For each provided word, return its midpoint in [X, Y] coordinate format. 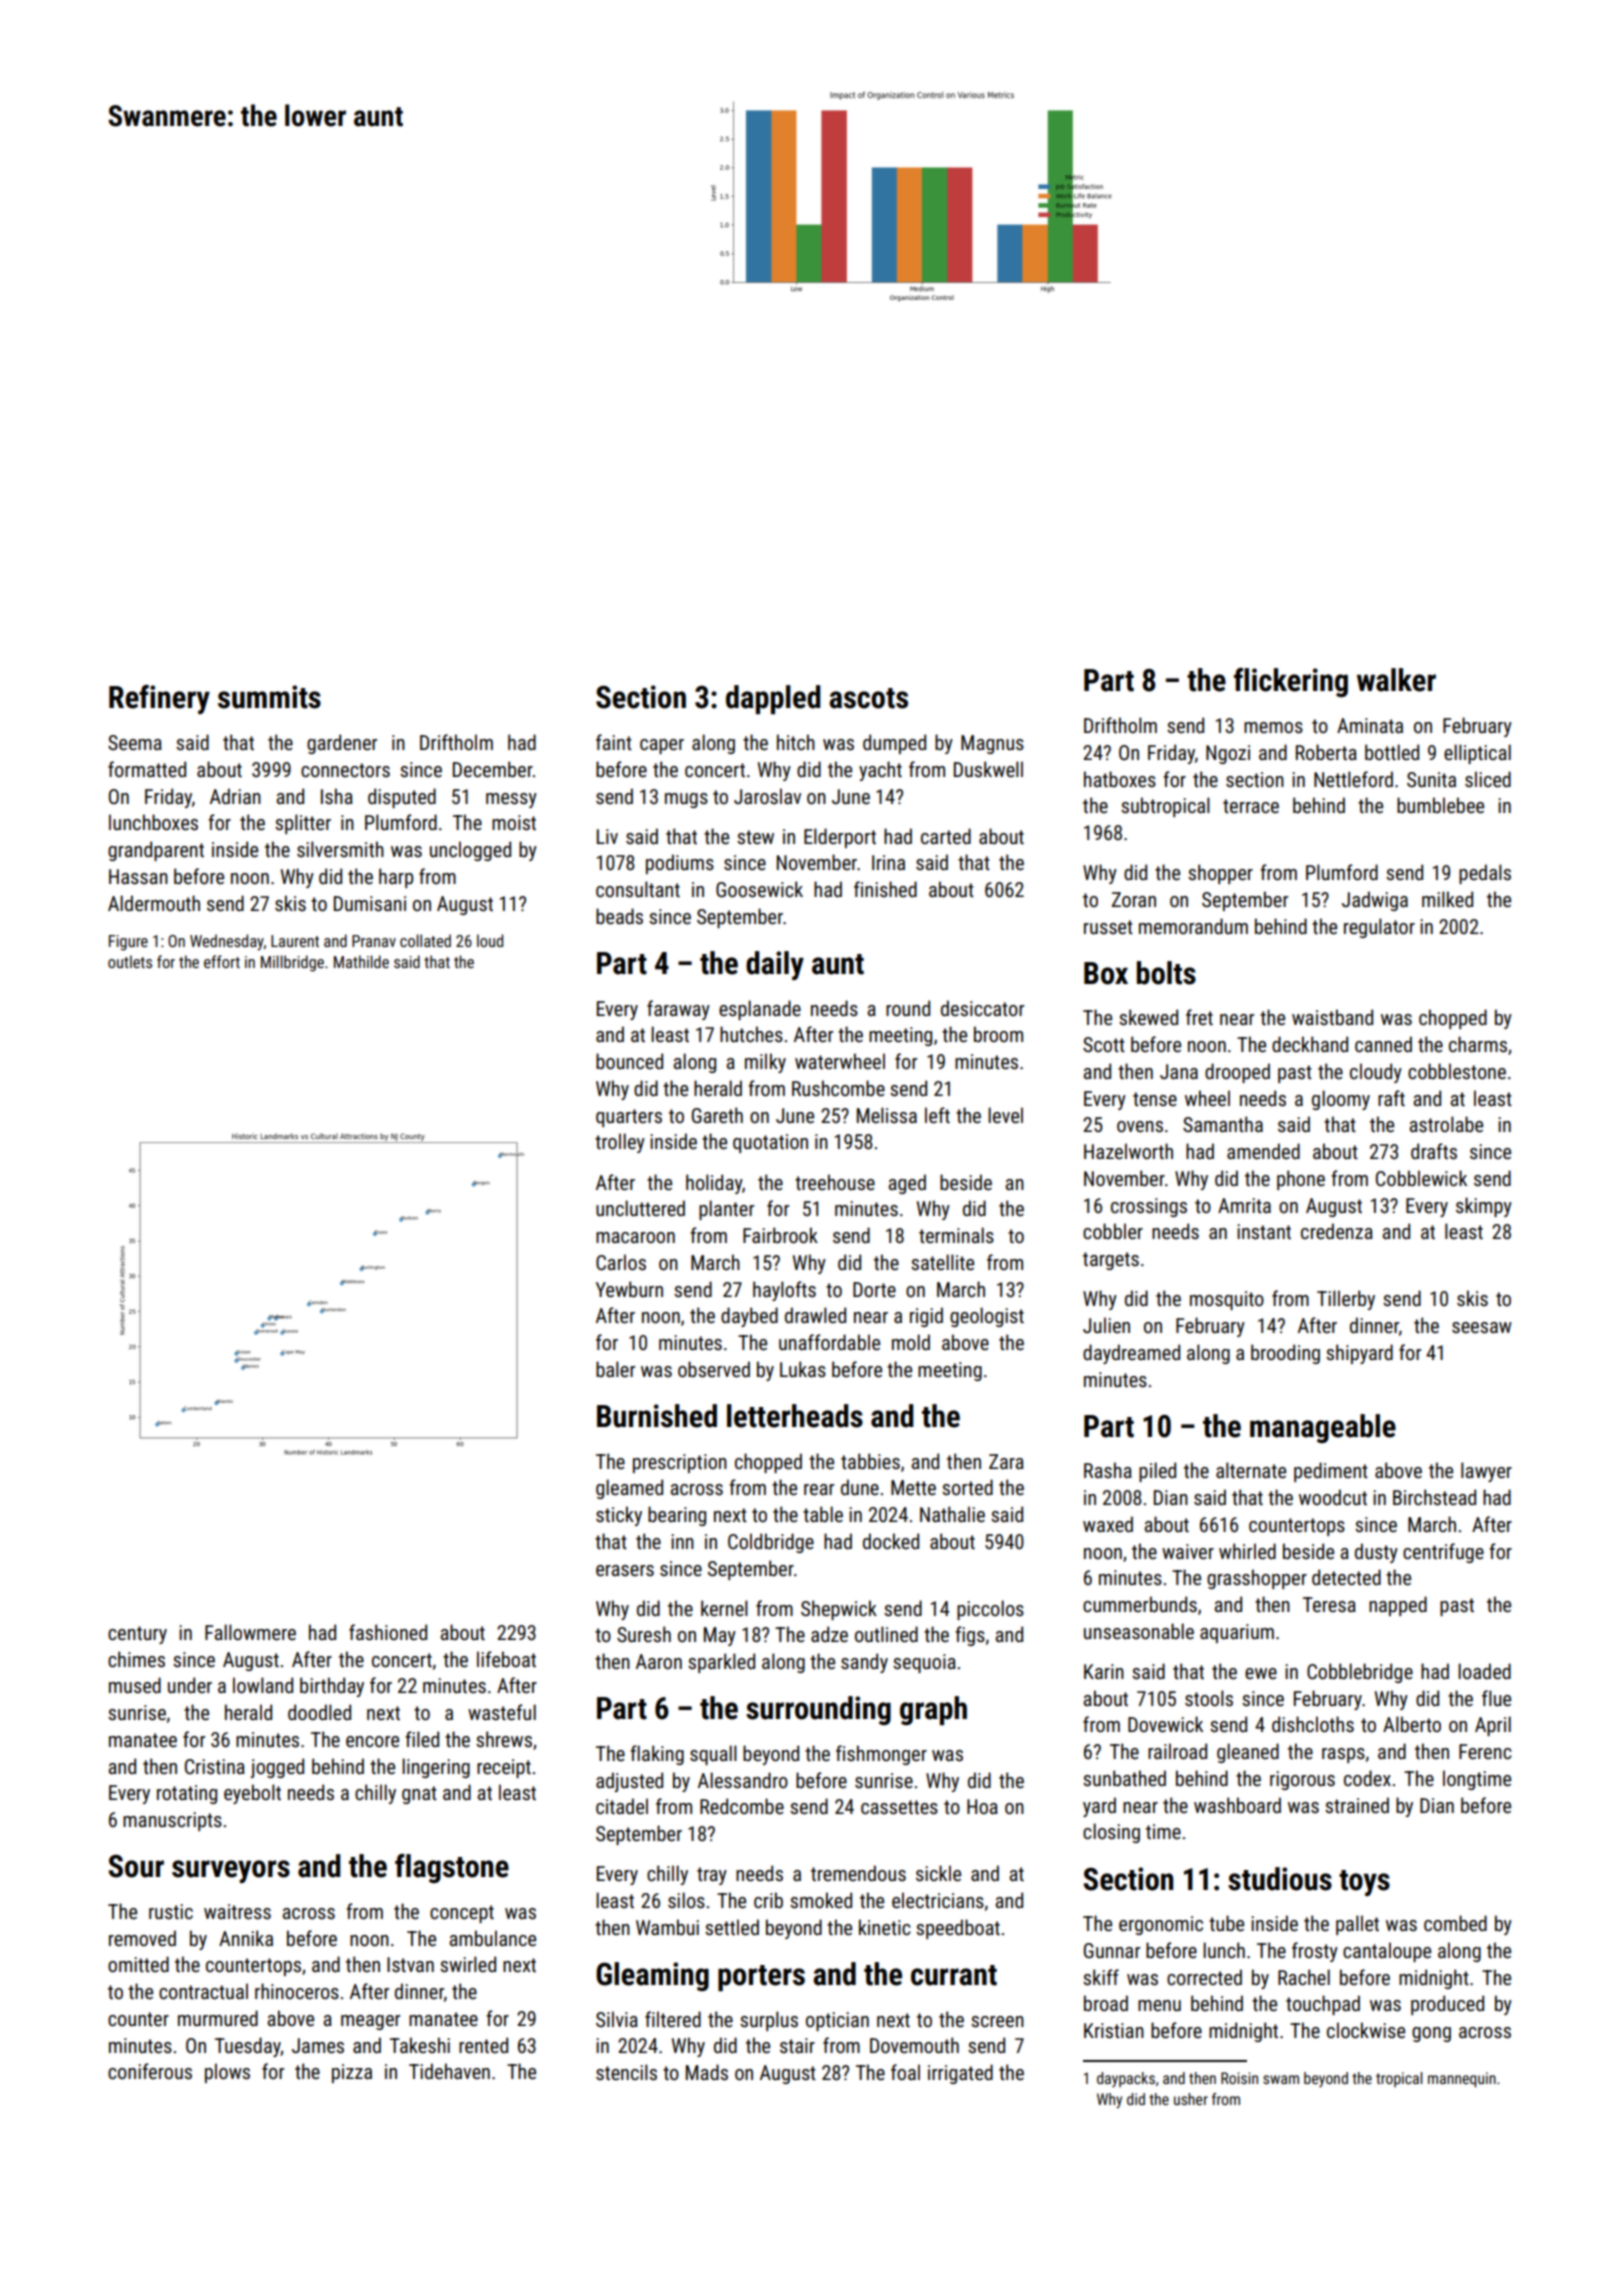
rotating [187, 1794]
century [137, 1635]
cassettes [899, 1807]
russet [1108, 927]
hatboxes [1120, 779]
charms [1478, 1044]
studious [1280, 1879]
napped [1398, 1606]
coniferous [150, 2071]
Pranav [374, 941]
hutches [751, 1034]
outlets [130, 961]
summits [269, 697]
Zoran [1134, 899]
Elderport [840, 838]
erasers [625, 1570]
